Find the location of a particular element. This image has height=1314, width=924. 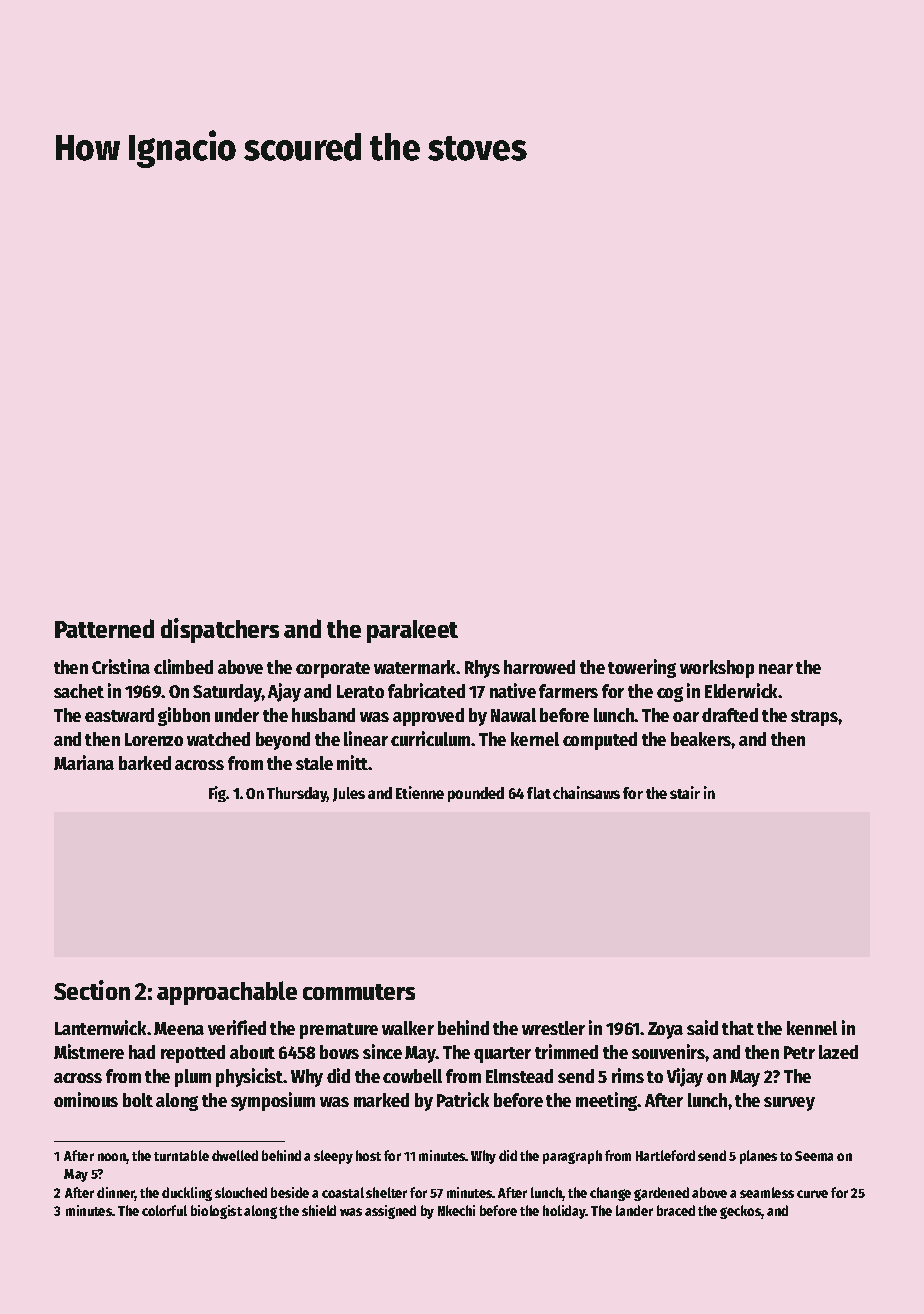

Patterned is located at coordinates (104, 628).
